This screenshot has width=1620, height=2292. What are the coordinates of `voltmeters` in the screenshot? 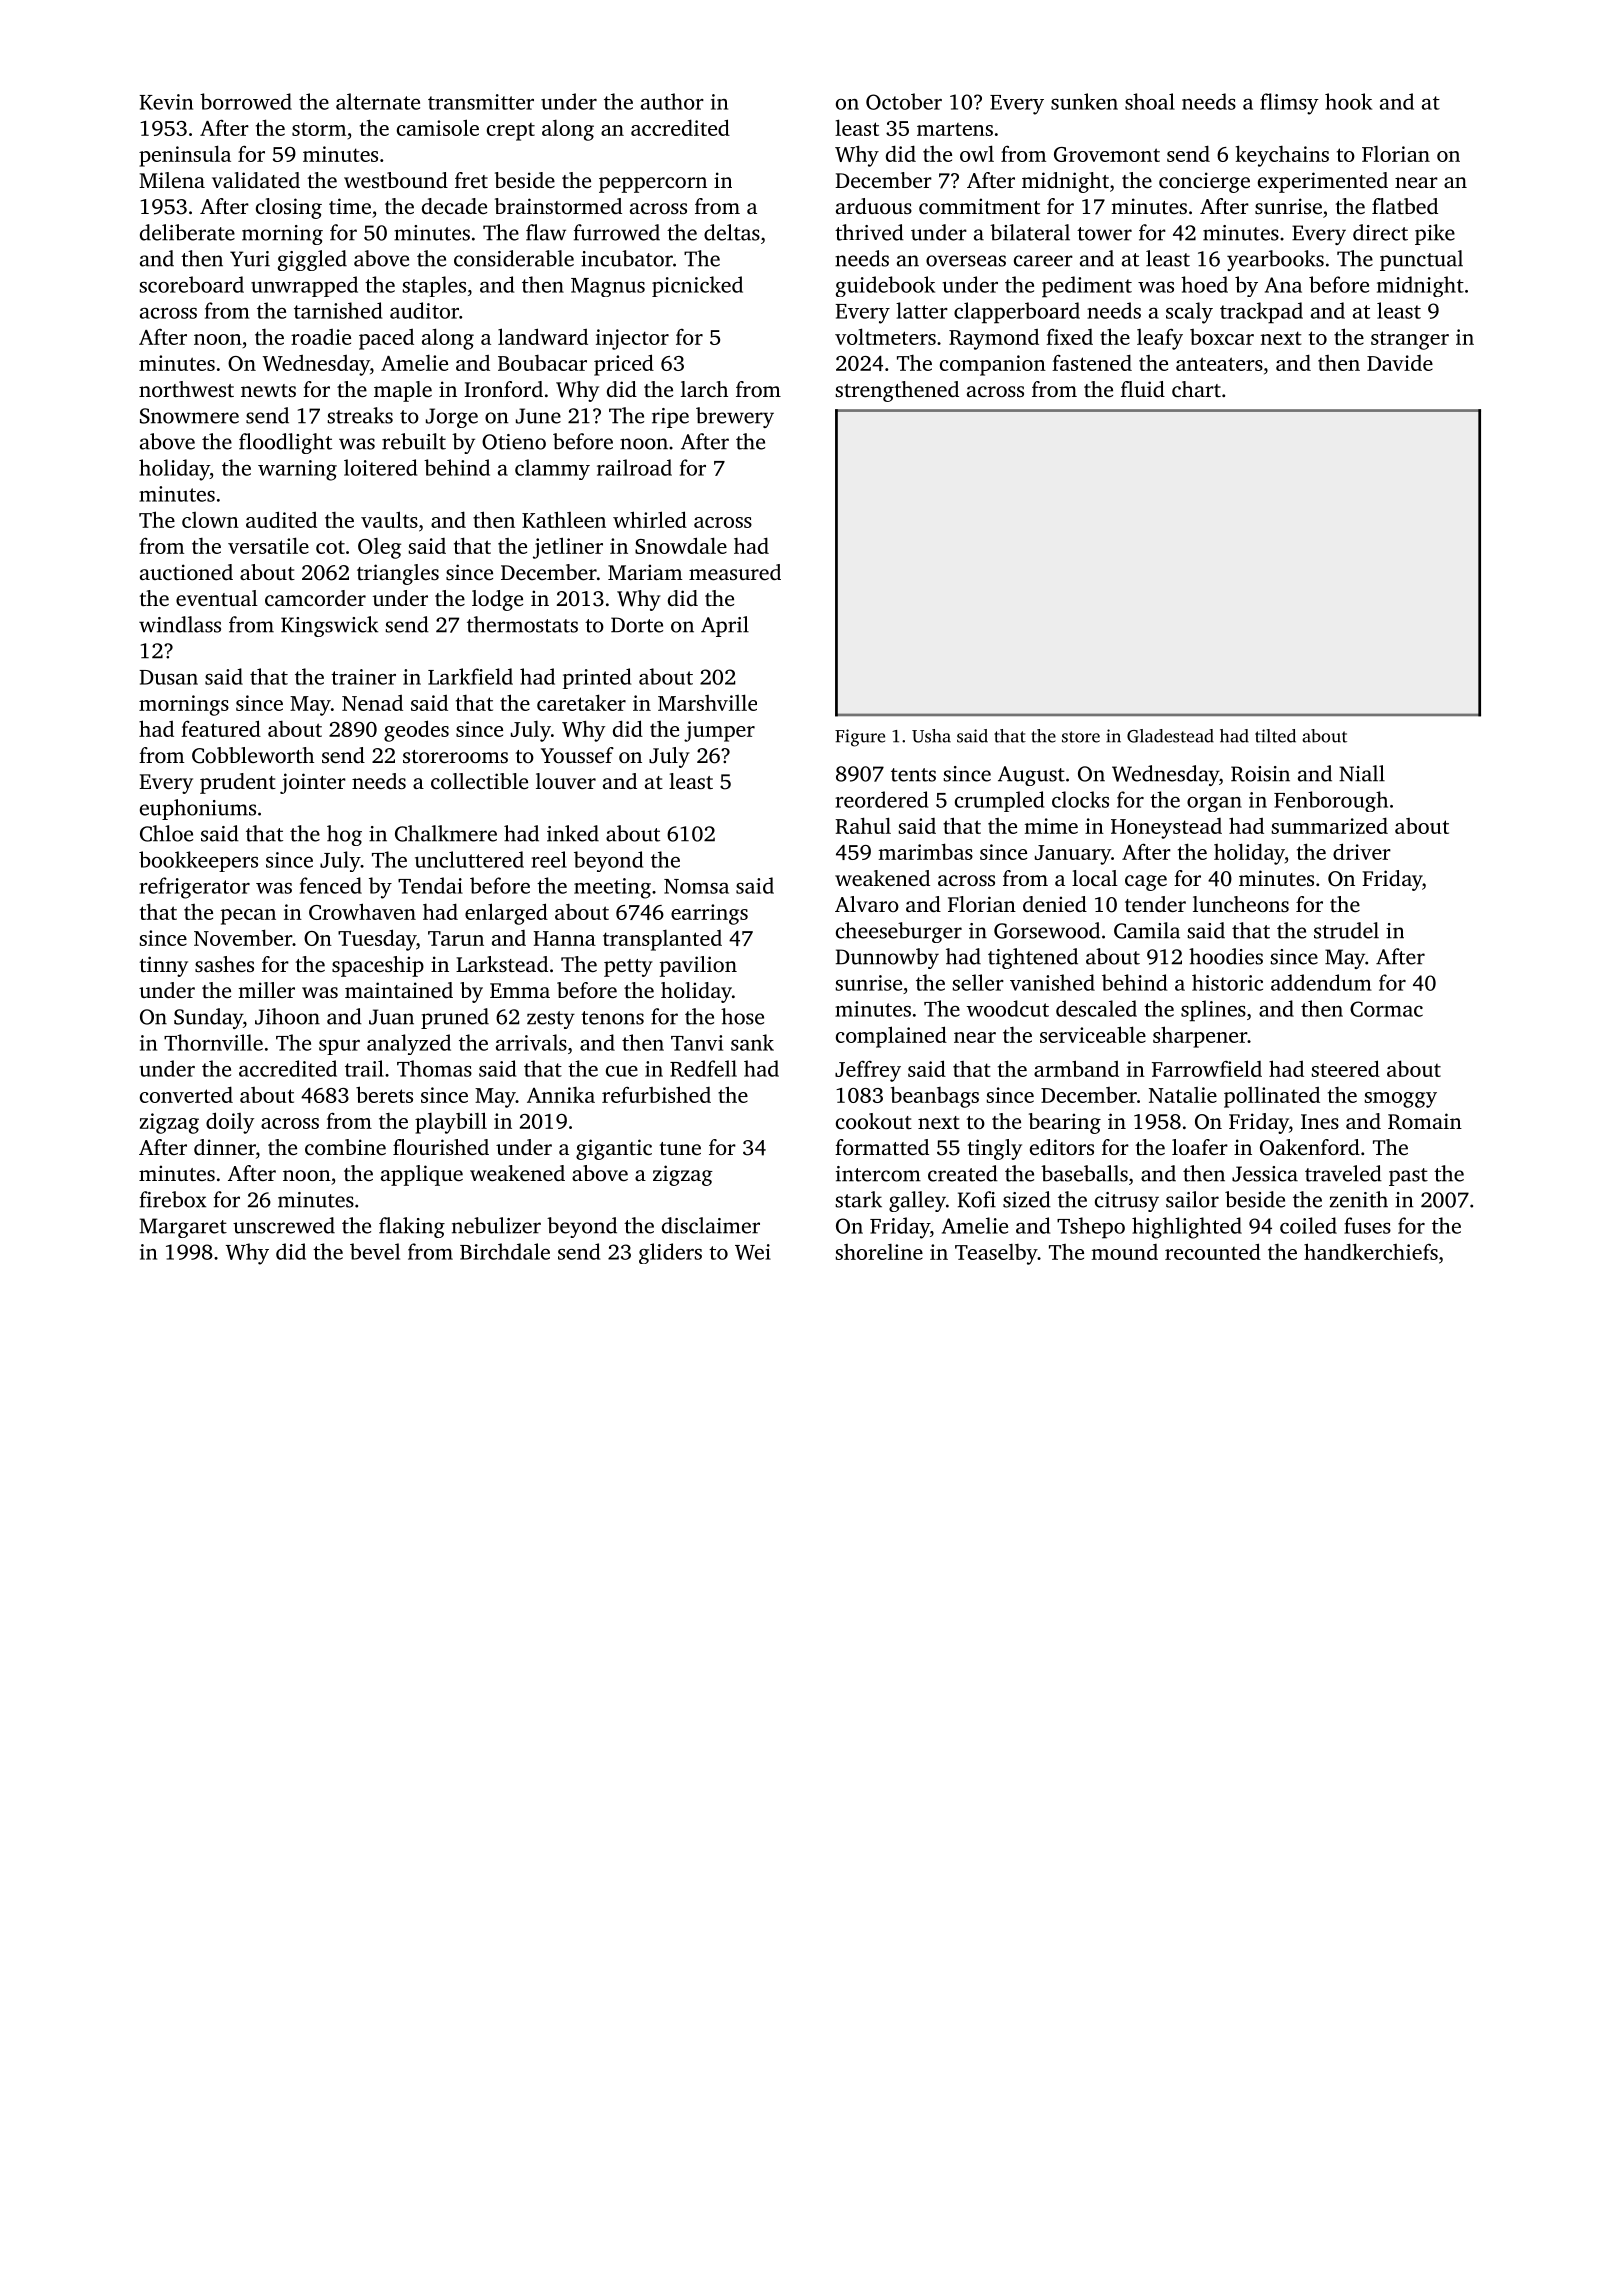 It's located at (885, 336).
